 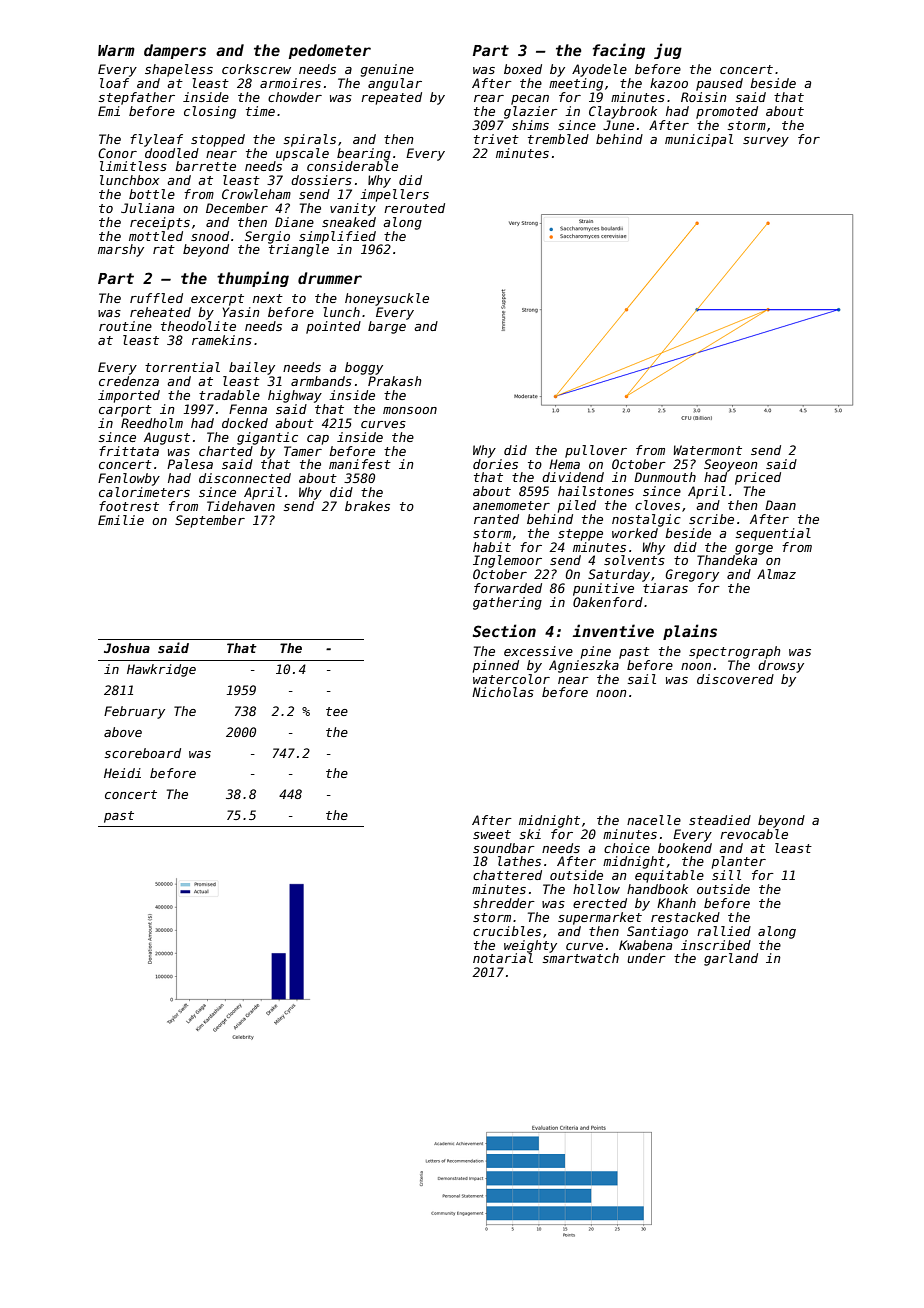 What do you see at coordinates (708, 450) in the screenshot?
I see `Watermont` at bounding box center [708, 450].
